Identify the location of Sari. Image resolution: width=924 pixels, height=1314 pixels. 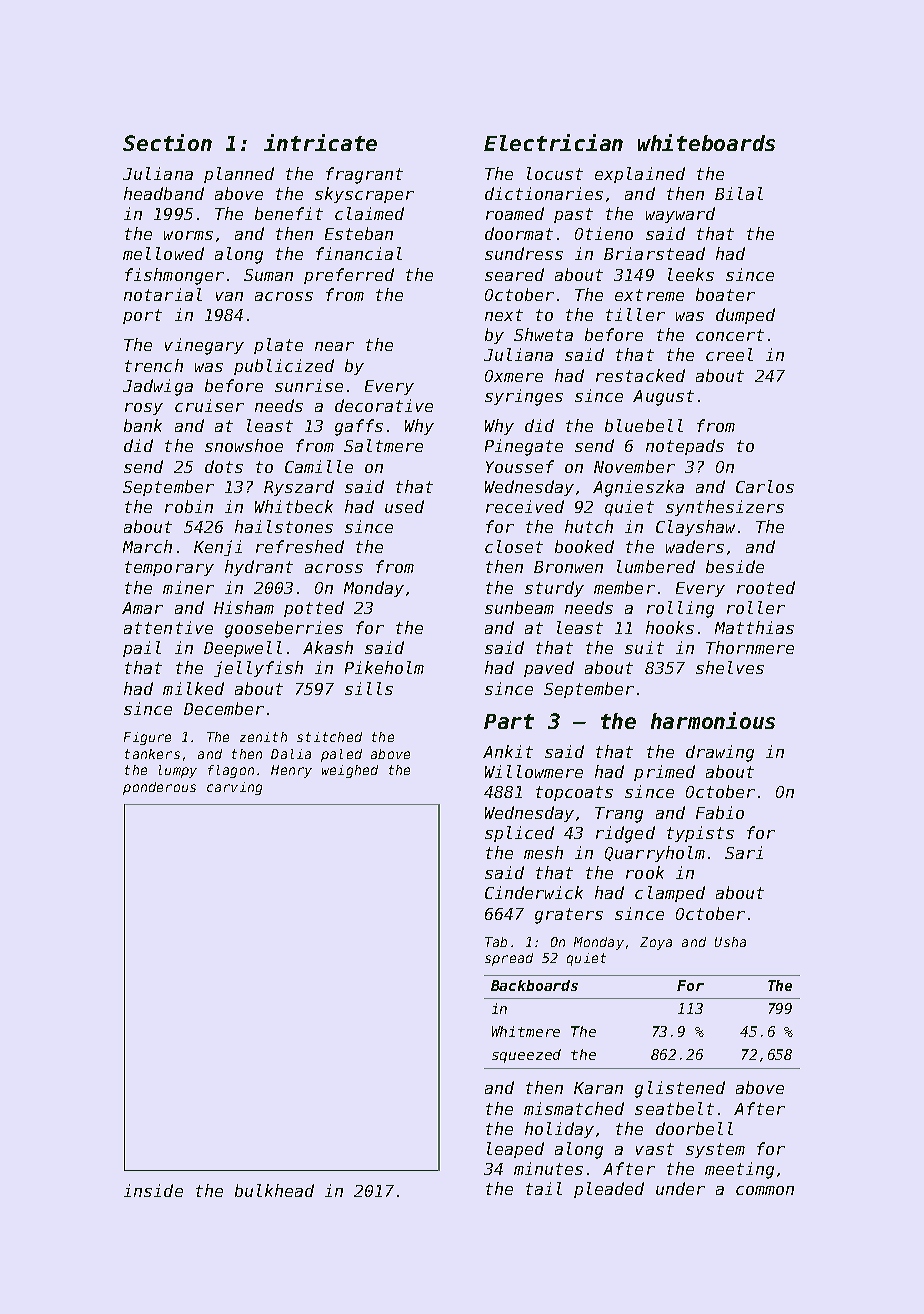
(744, 852).
